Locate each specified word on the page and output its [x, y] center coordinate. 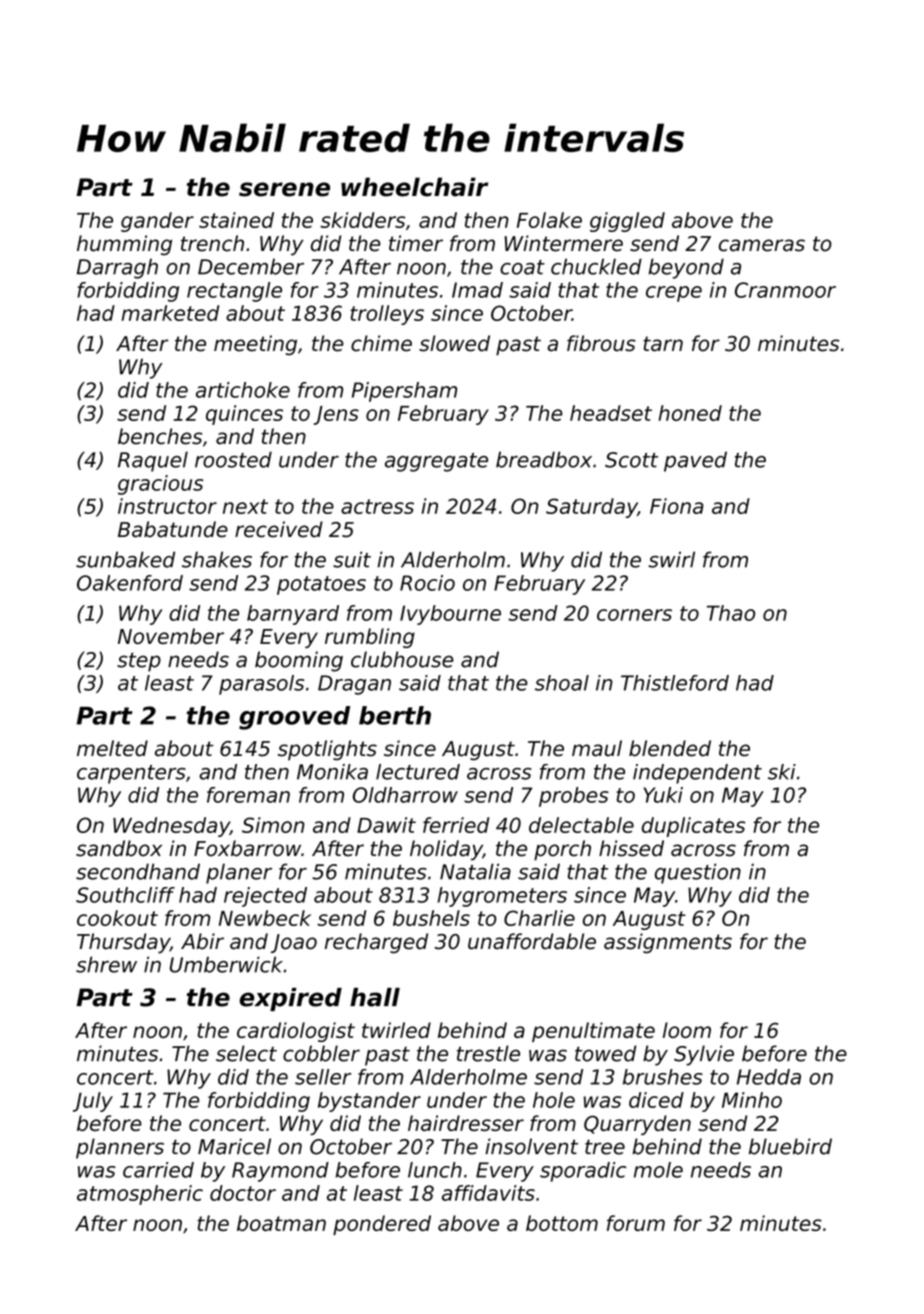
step [139, 662]
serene [284, 189]
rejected [265, 897]
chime [381, 343]
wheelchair [414, 187]
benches [160, 436]
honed [690, 413]
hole [554, 1100]
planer [239, 873]
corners [634, 615]
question [698, 873]
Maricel [234, 1146]
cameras [762, 245]
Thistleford [675, 683]
